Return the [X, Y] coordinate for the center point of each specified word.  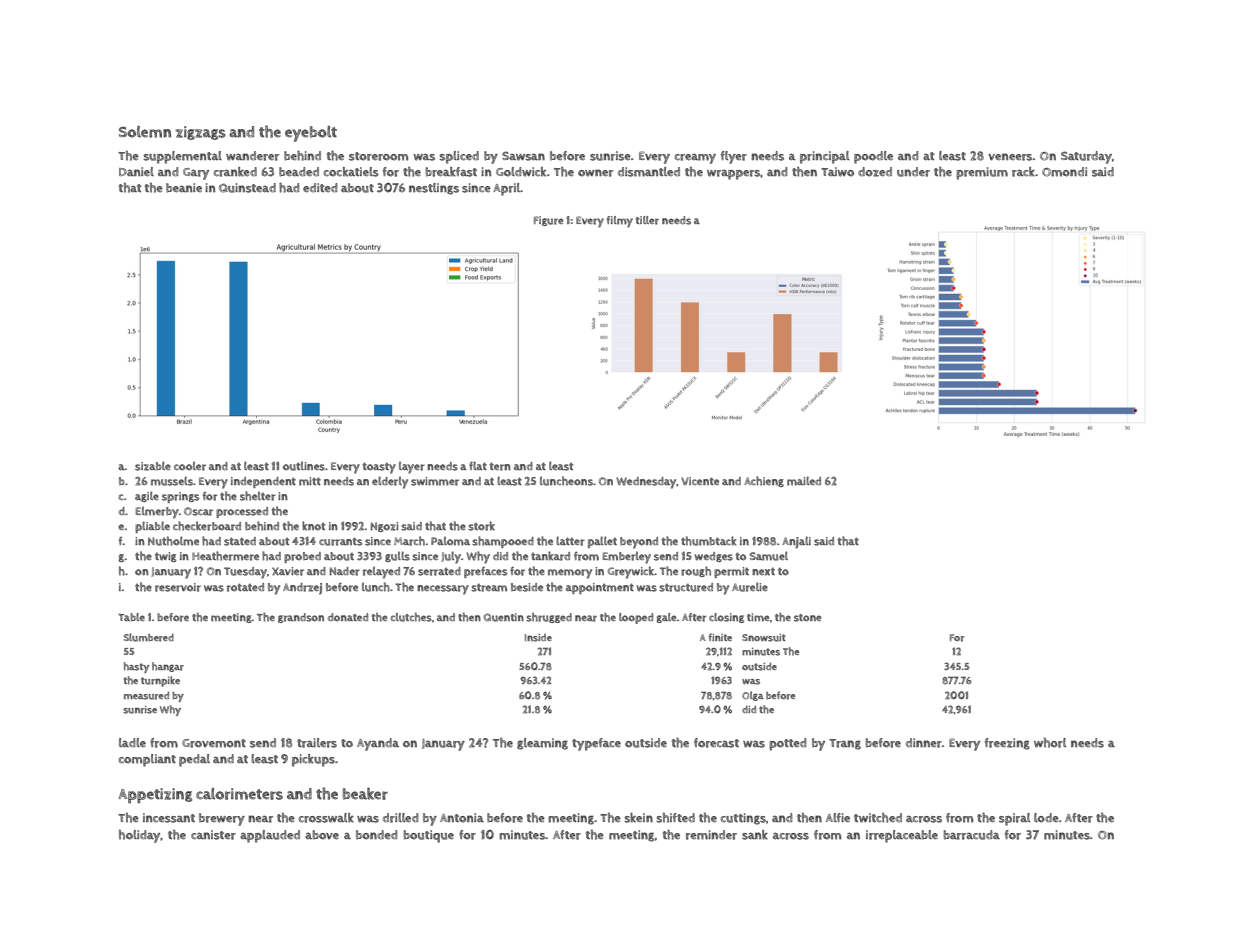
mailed [804, 481]
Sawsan [523, 156]
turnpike [160, 681]
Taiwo [837, 172]
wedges [714, 557]
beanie [184, 188]
